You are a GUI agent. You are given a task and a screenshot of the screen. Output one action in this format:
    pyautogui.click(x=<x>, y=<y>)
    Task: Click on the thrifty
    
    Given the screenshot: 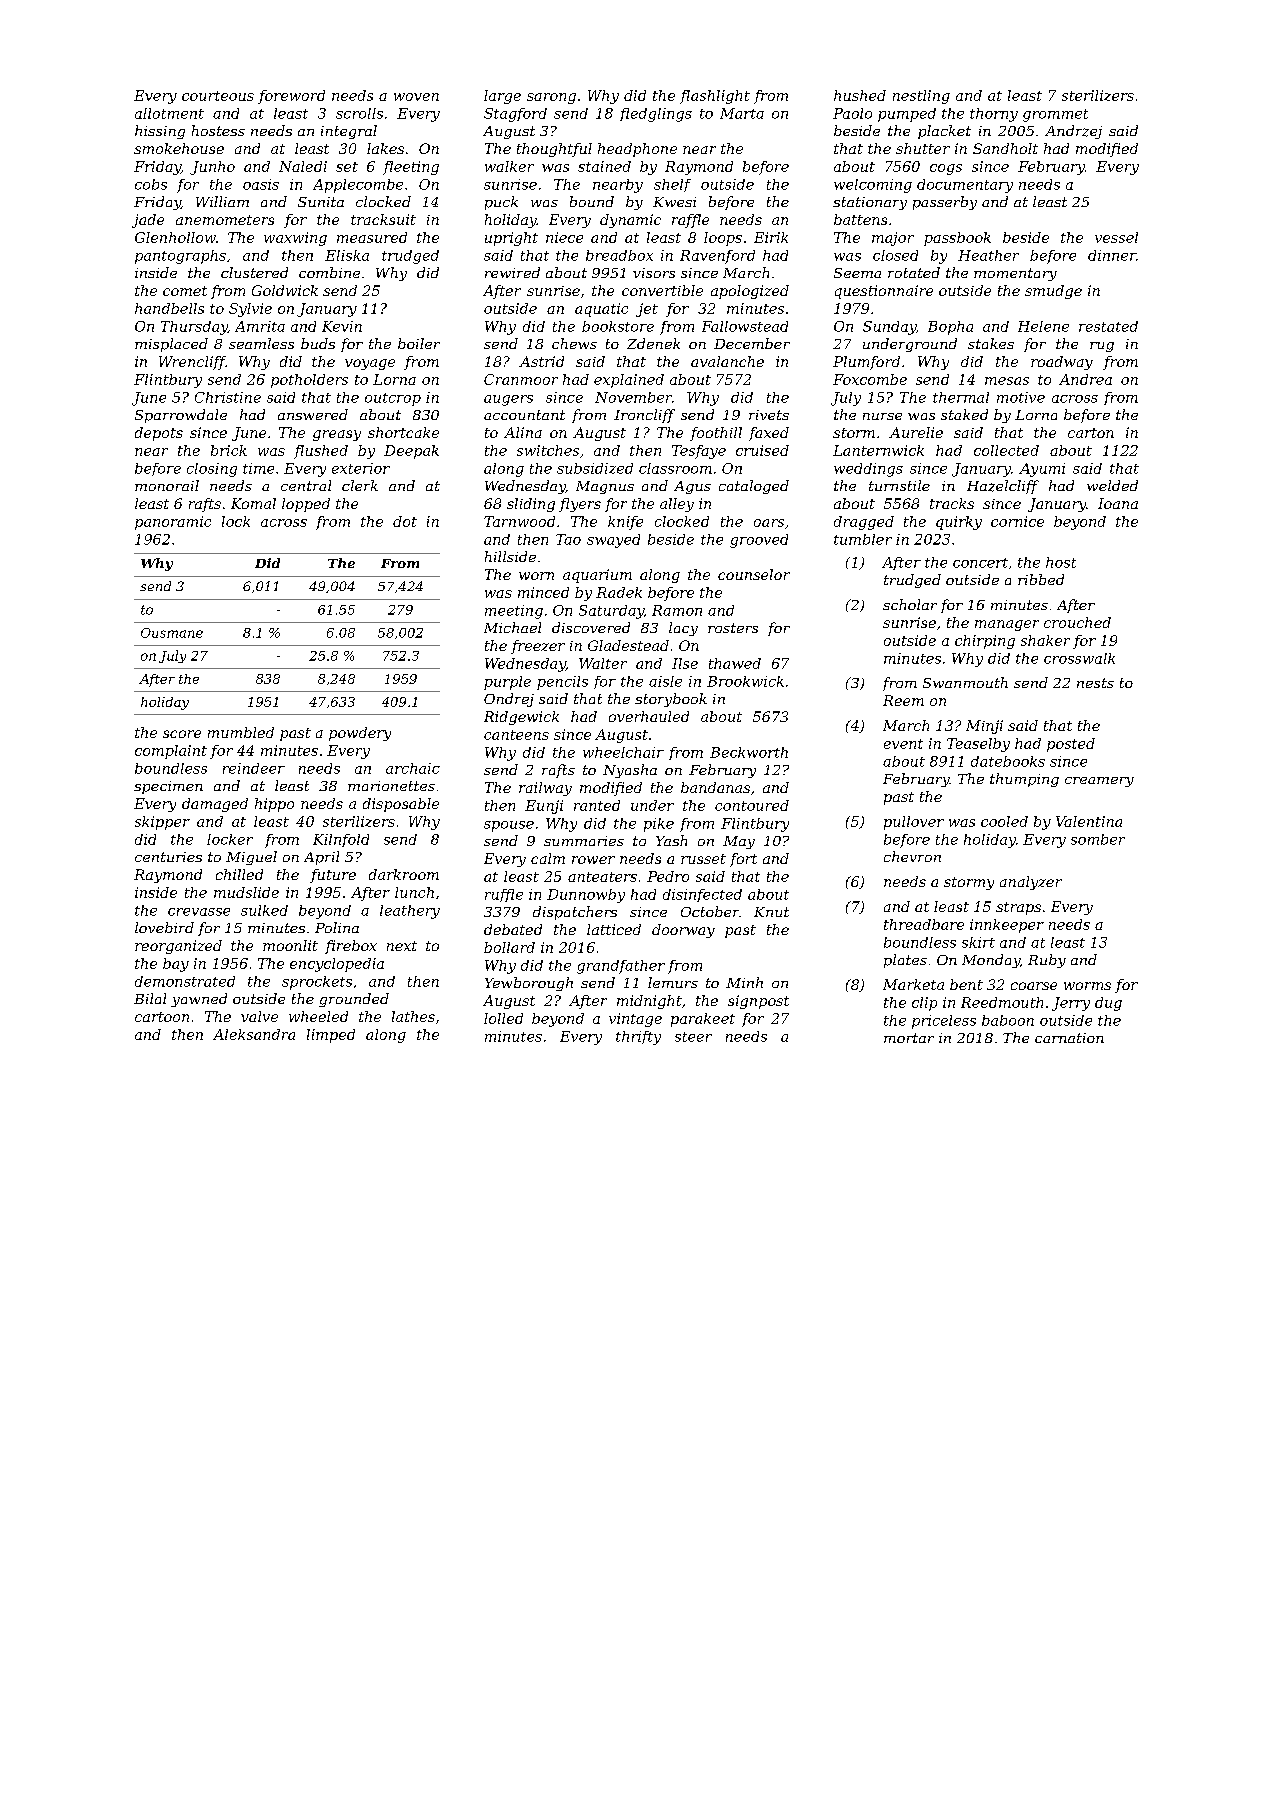 What is the action you would take?
    pyautogui.click(x=638, y=1038)
